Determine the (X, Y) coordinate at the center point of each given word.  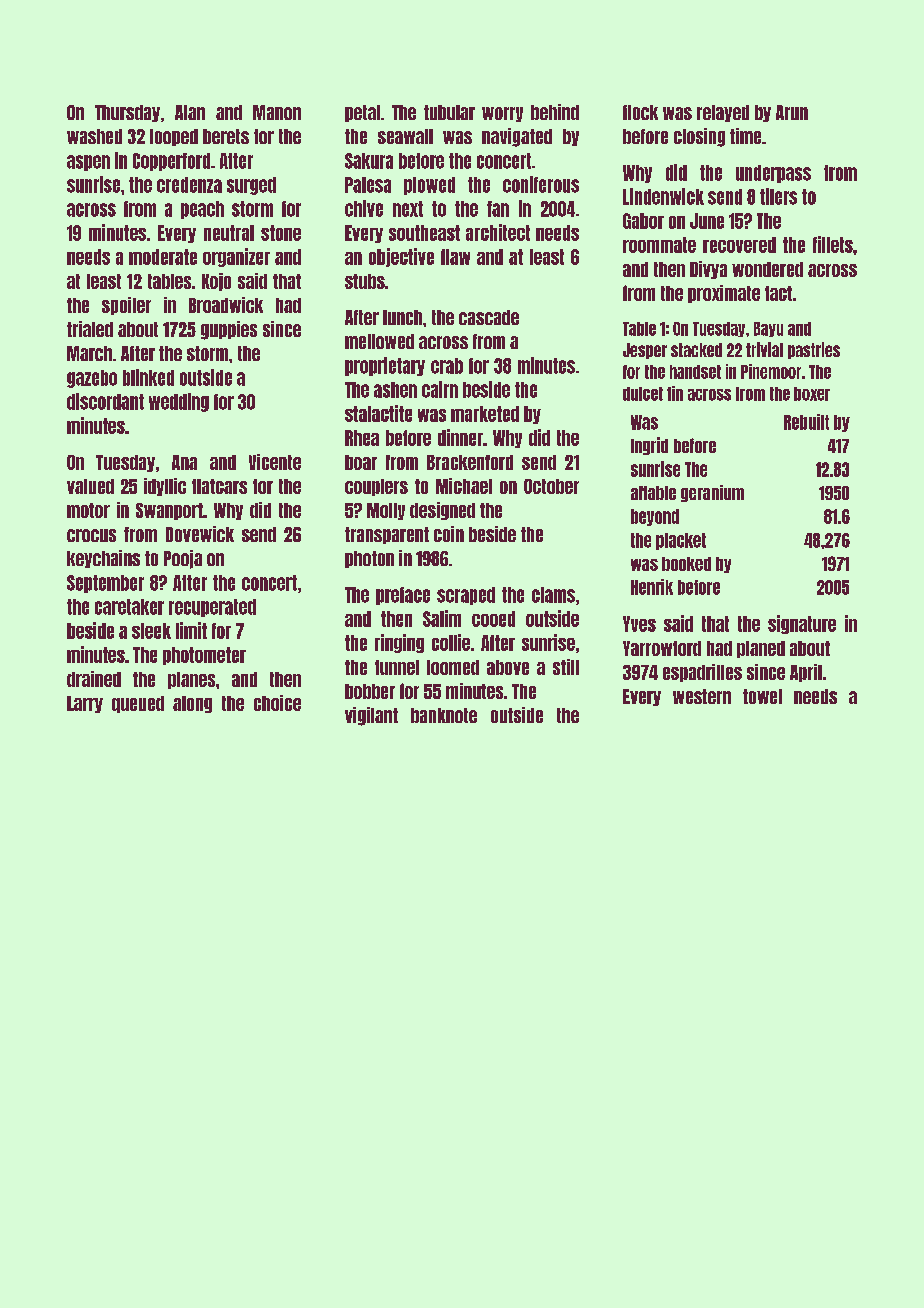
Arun (792, 112)
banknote (444, 715)
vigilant (371, 716)
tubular (449, 112)
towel (762, 696)
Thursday (127, 113)
